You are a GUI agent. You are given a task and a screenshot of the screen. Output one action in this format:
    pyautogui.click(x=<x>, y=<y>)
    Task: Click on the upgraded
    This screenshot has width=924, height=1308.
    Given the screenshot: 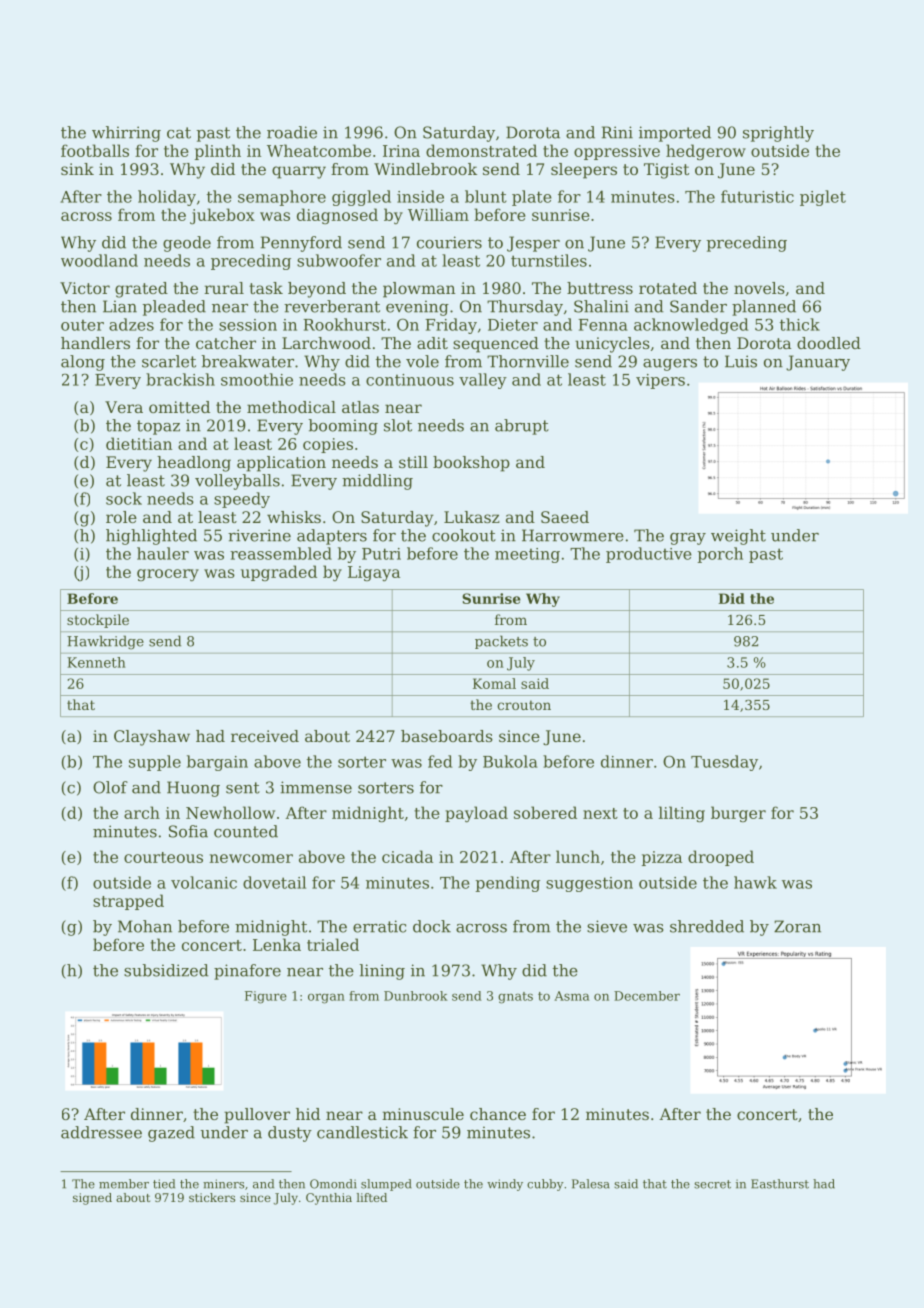 What is the action you would take?
    pyautogui.click(x=279, y=573)
